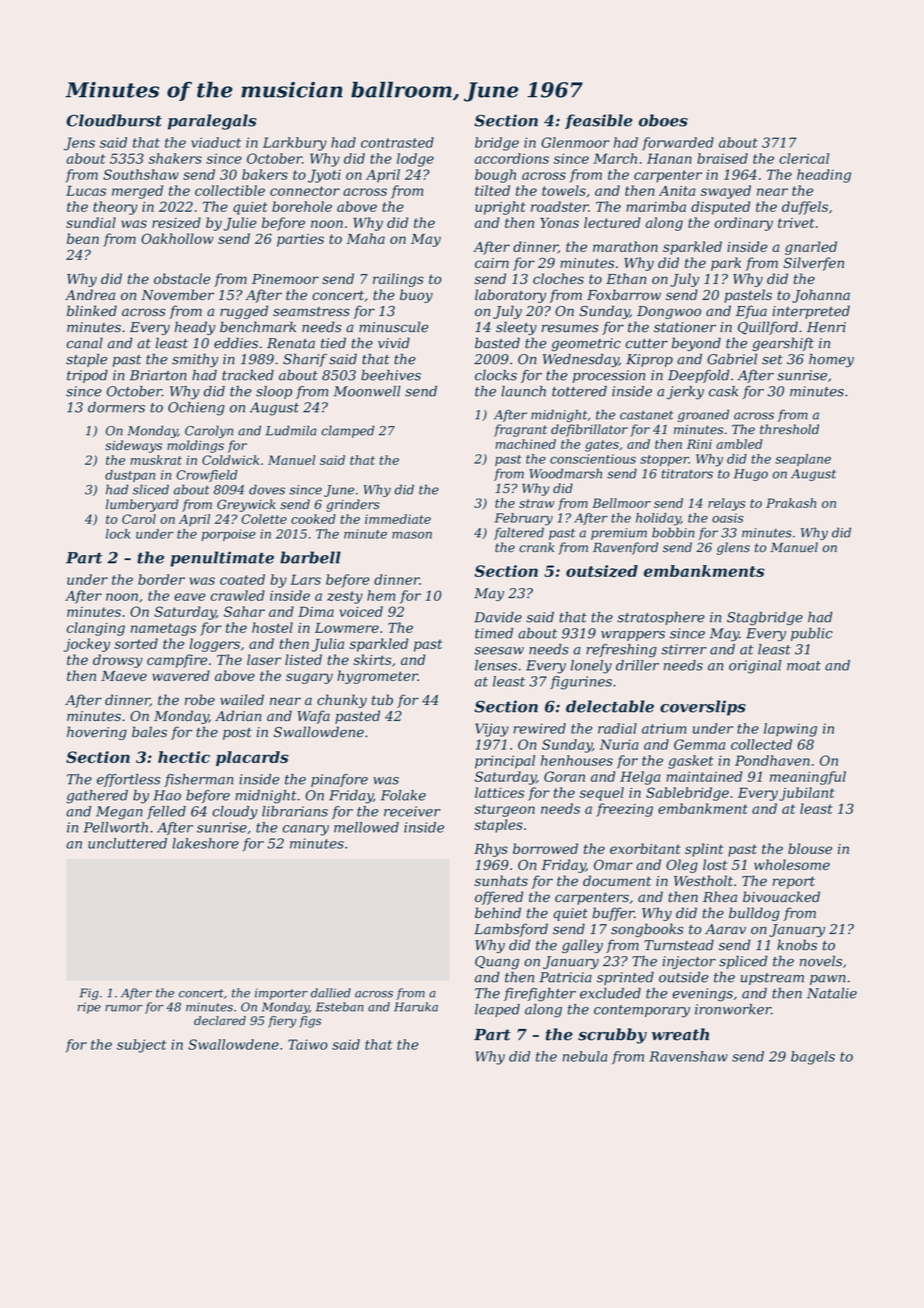 This image has height=1308, width=924. Describe the element at coordinates (331, 993) in the image. I see `dallied` at that location.
